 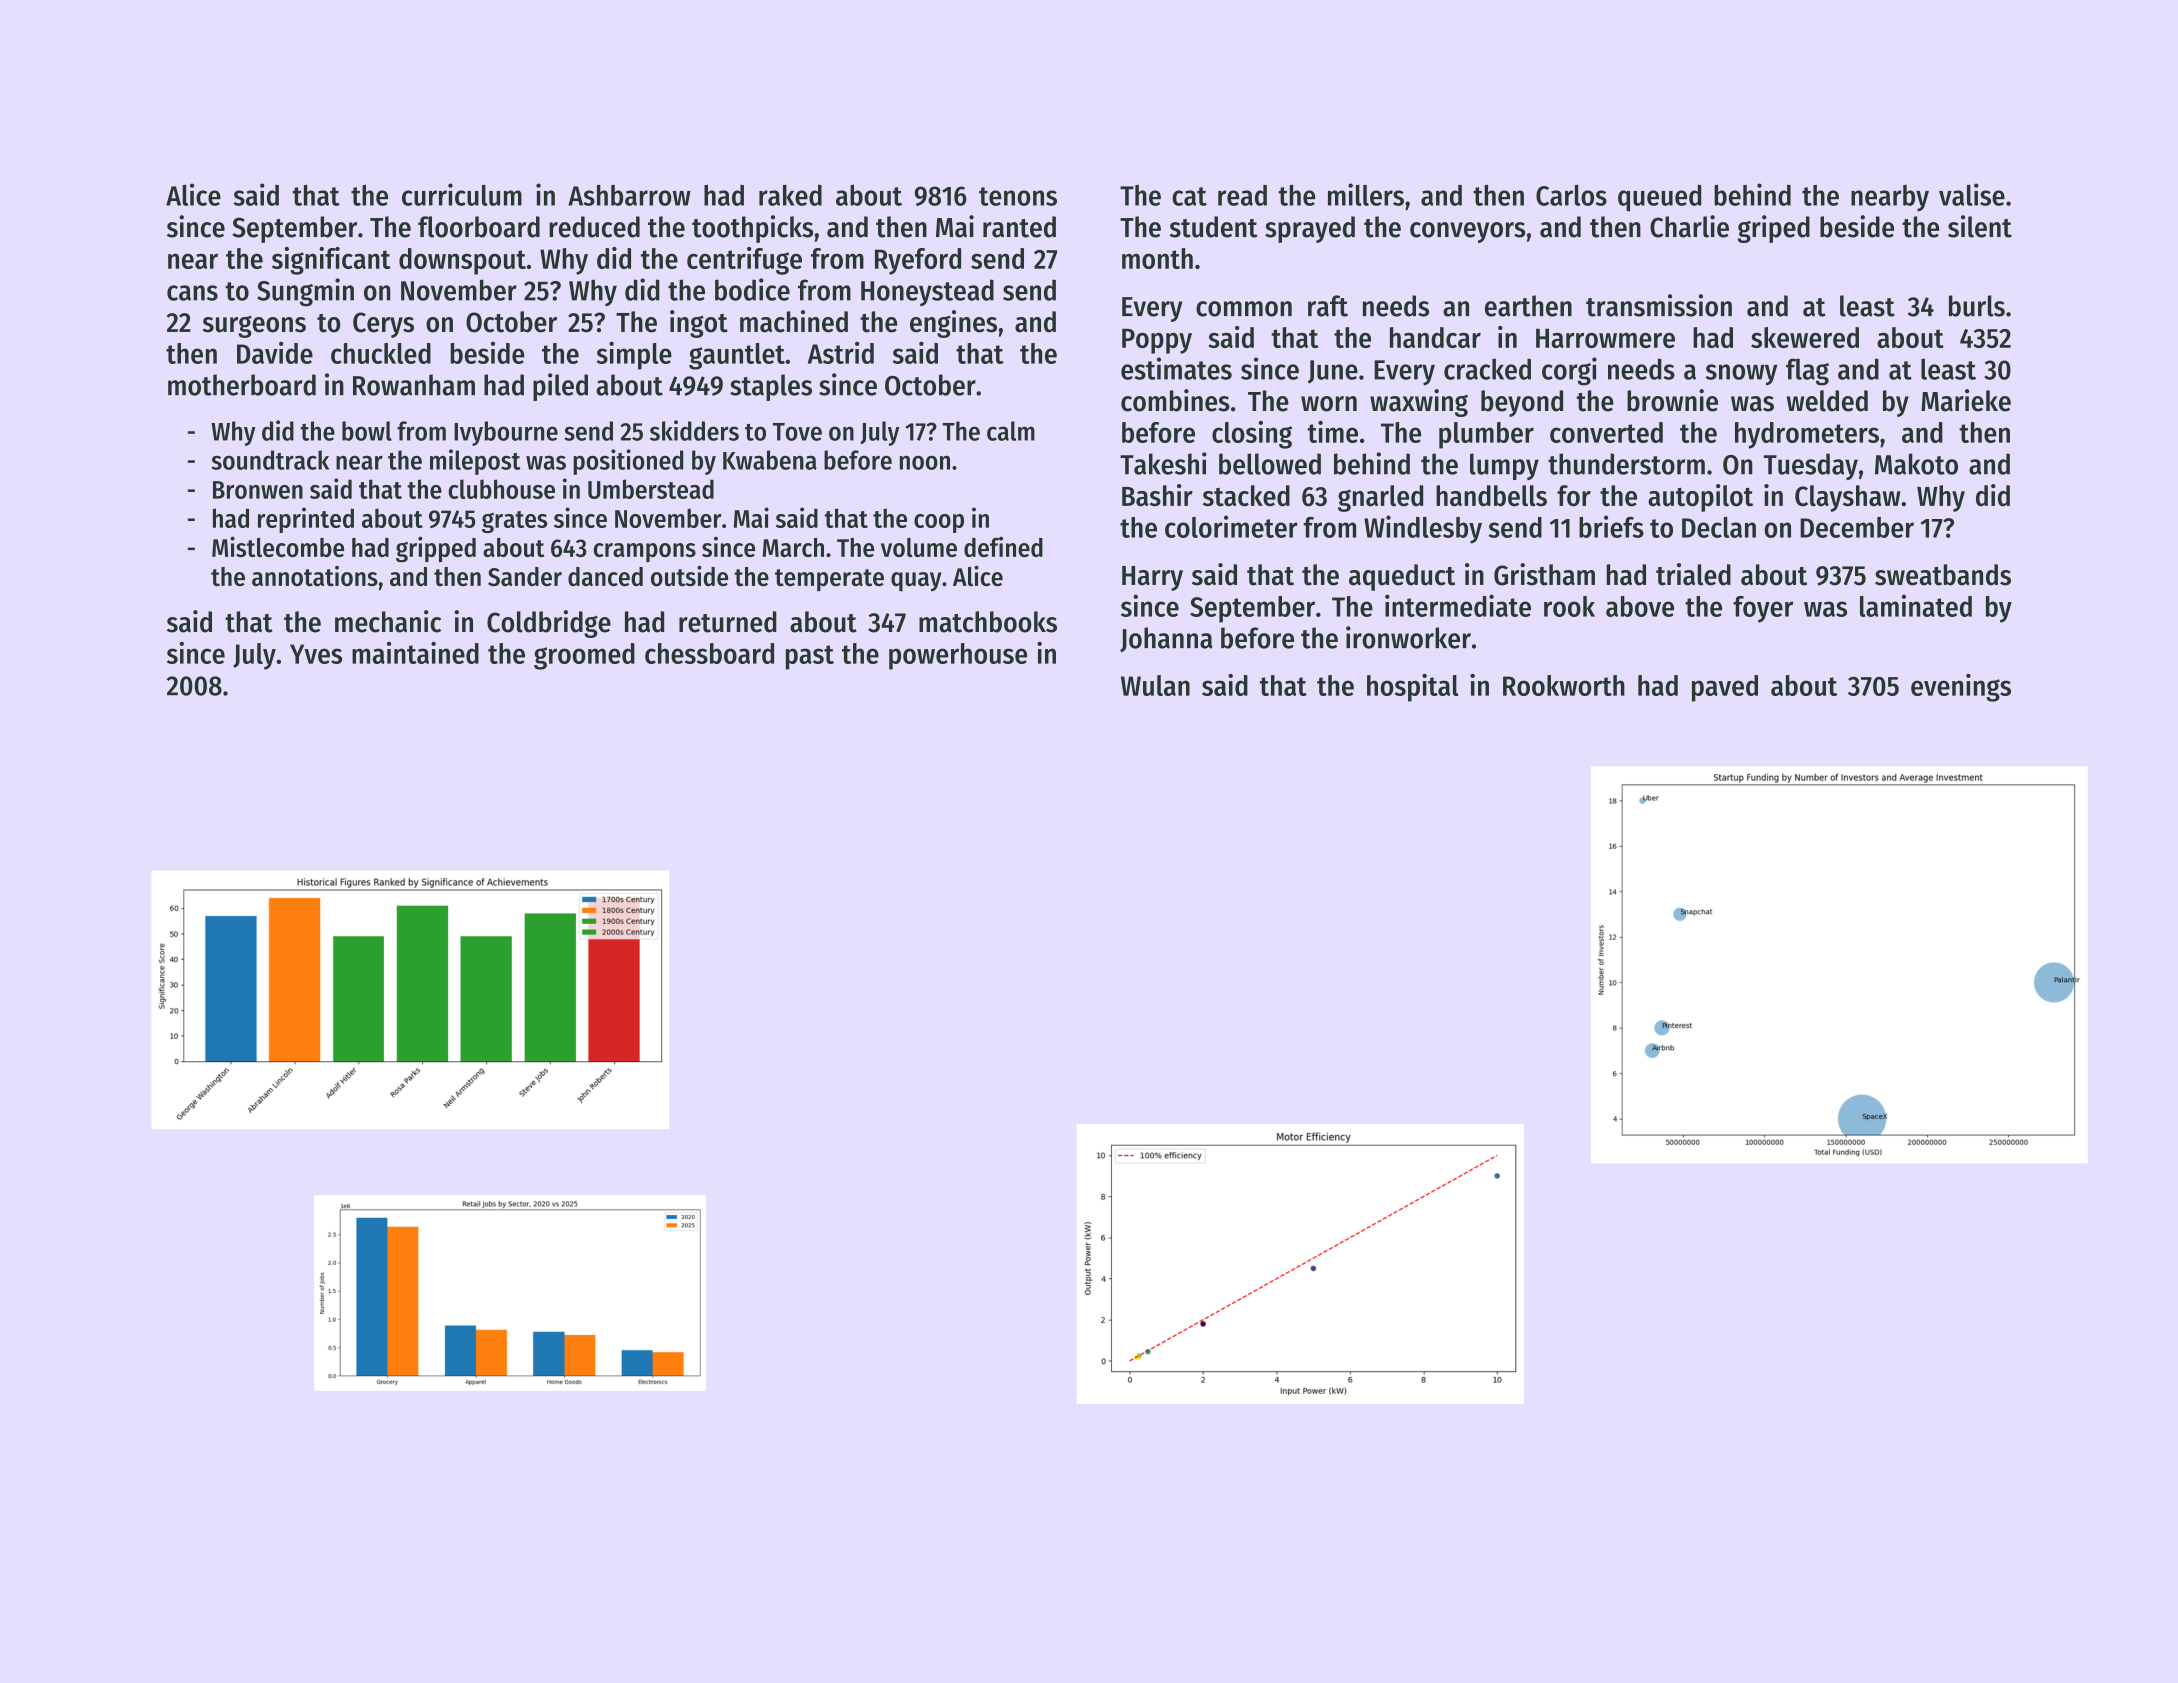 I want to click on floorboard, so click(x=479, y=227).
